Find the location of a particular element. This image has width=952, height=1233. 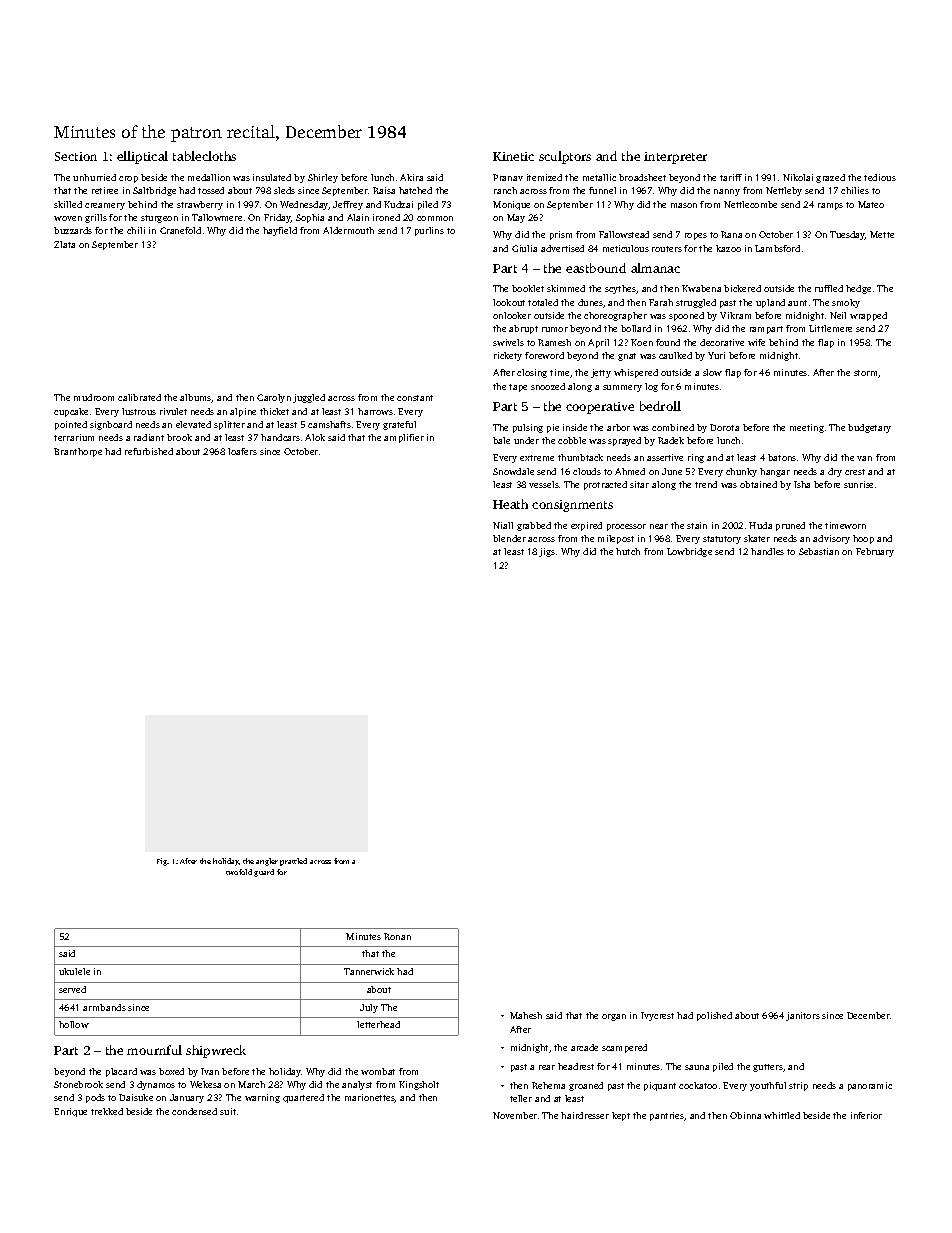

Fig is located at coordinates (162, 862).
